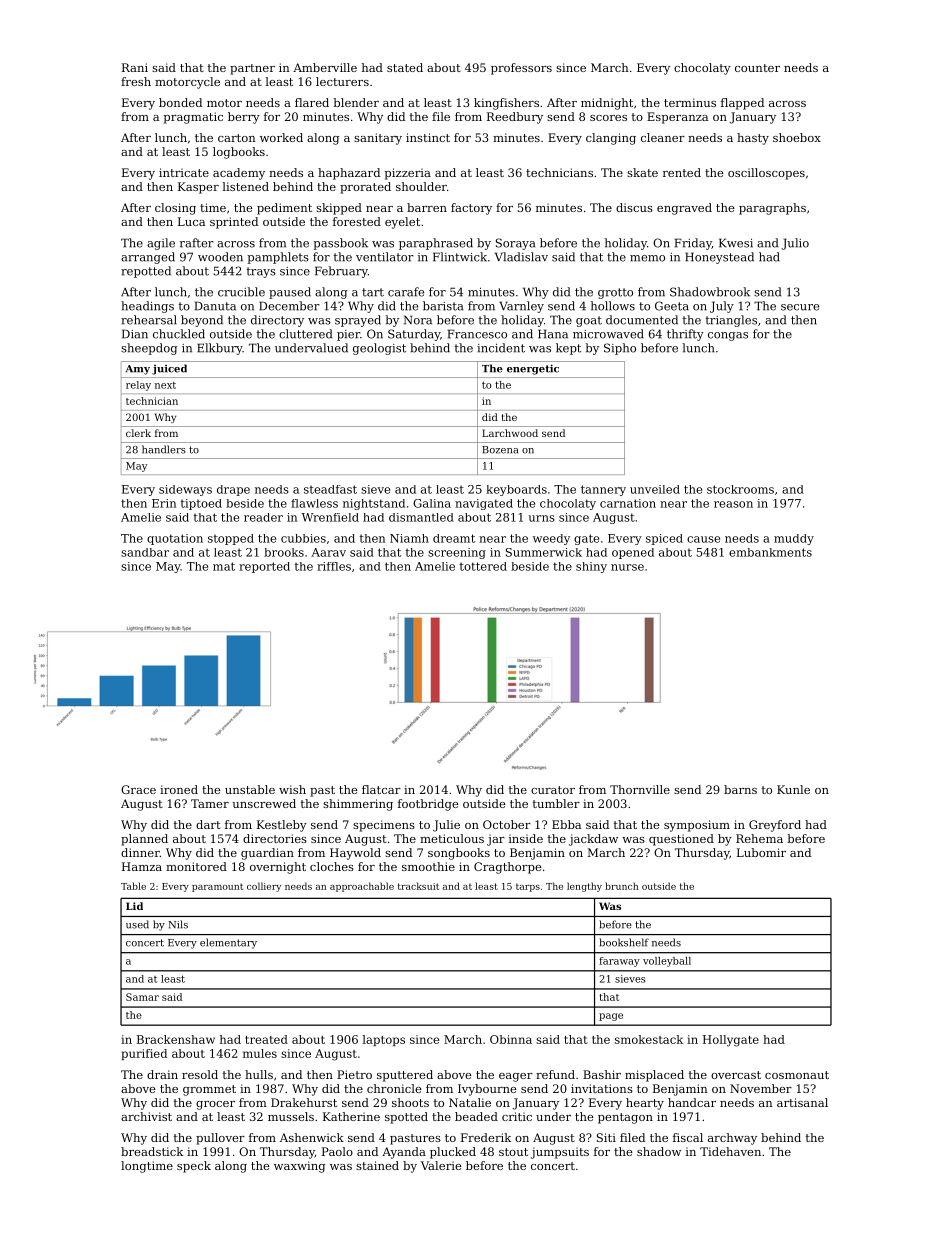 This screenshot has height=1233, width=952. Describe the element at coordinates (794, 539) in the screenshot. I see `muddy` at that location.
